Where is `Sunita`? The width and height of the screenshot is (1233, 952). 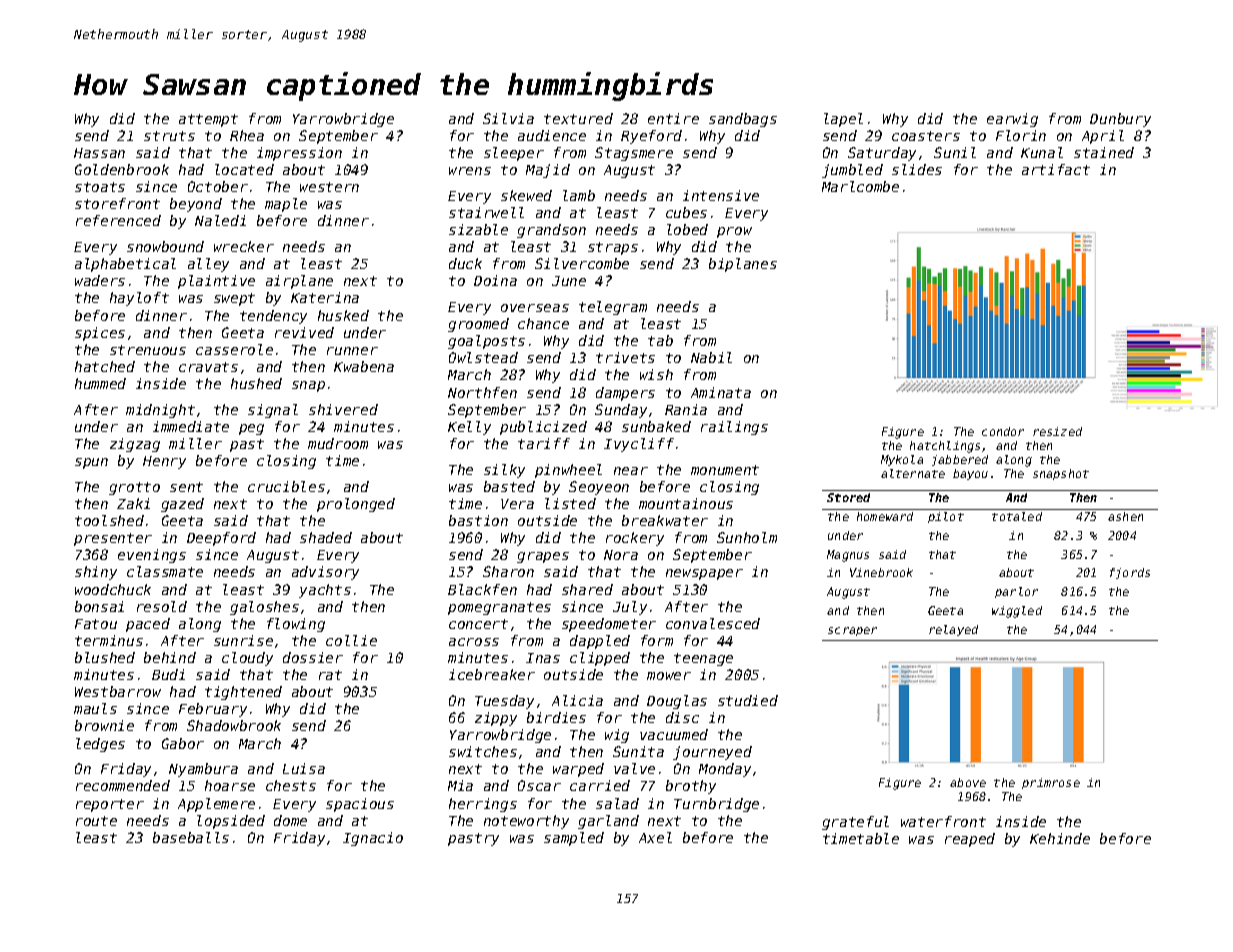
Sunita is located at coordinates (638, 751).
